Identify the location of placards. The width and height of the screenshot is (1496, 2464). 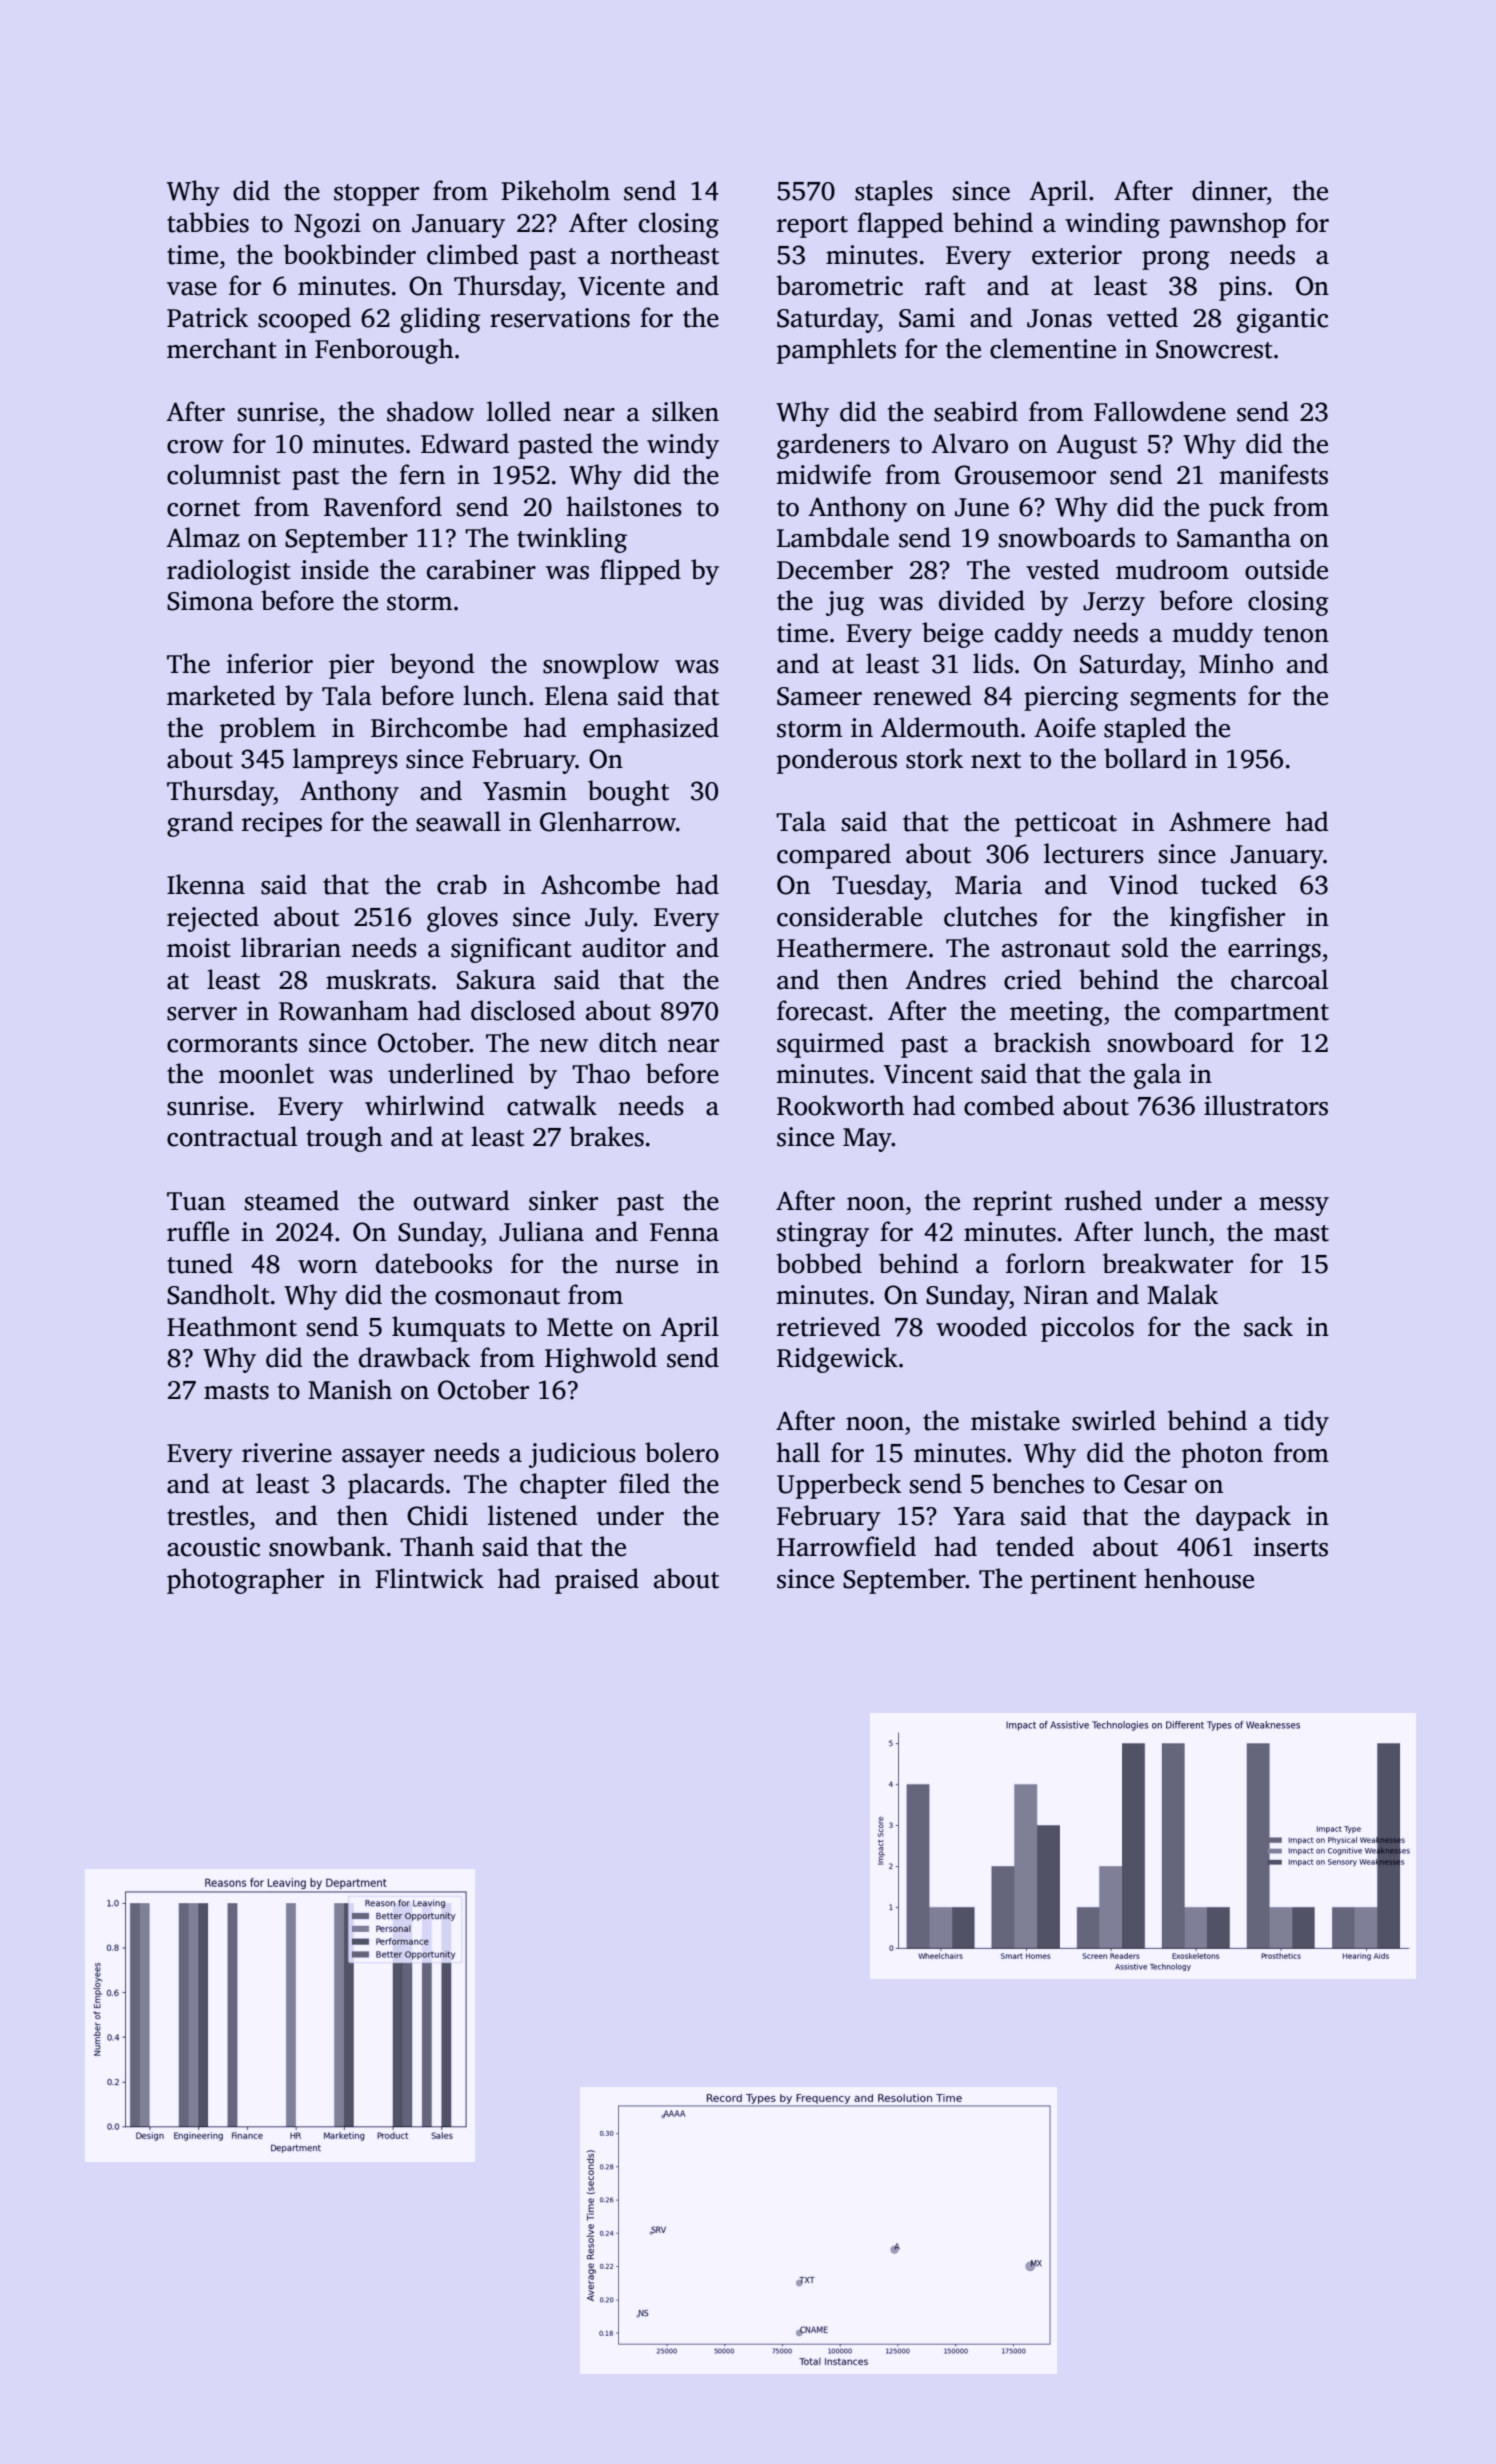
(396, 1486).
